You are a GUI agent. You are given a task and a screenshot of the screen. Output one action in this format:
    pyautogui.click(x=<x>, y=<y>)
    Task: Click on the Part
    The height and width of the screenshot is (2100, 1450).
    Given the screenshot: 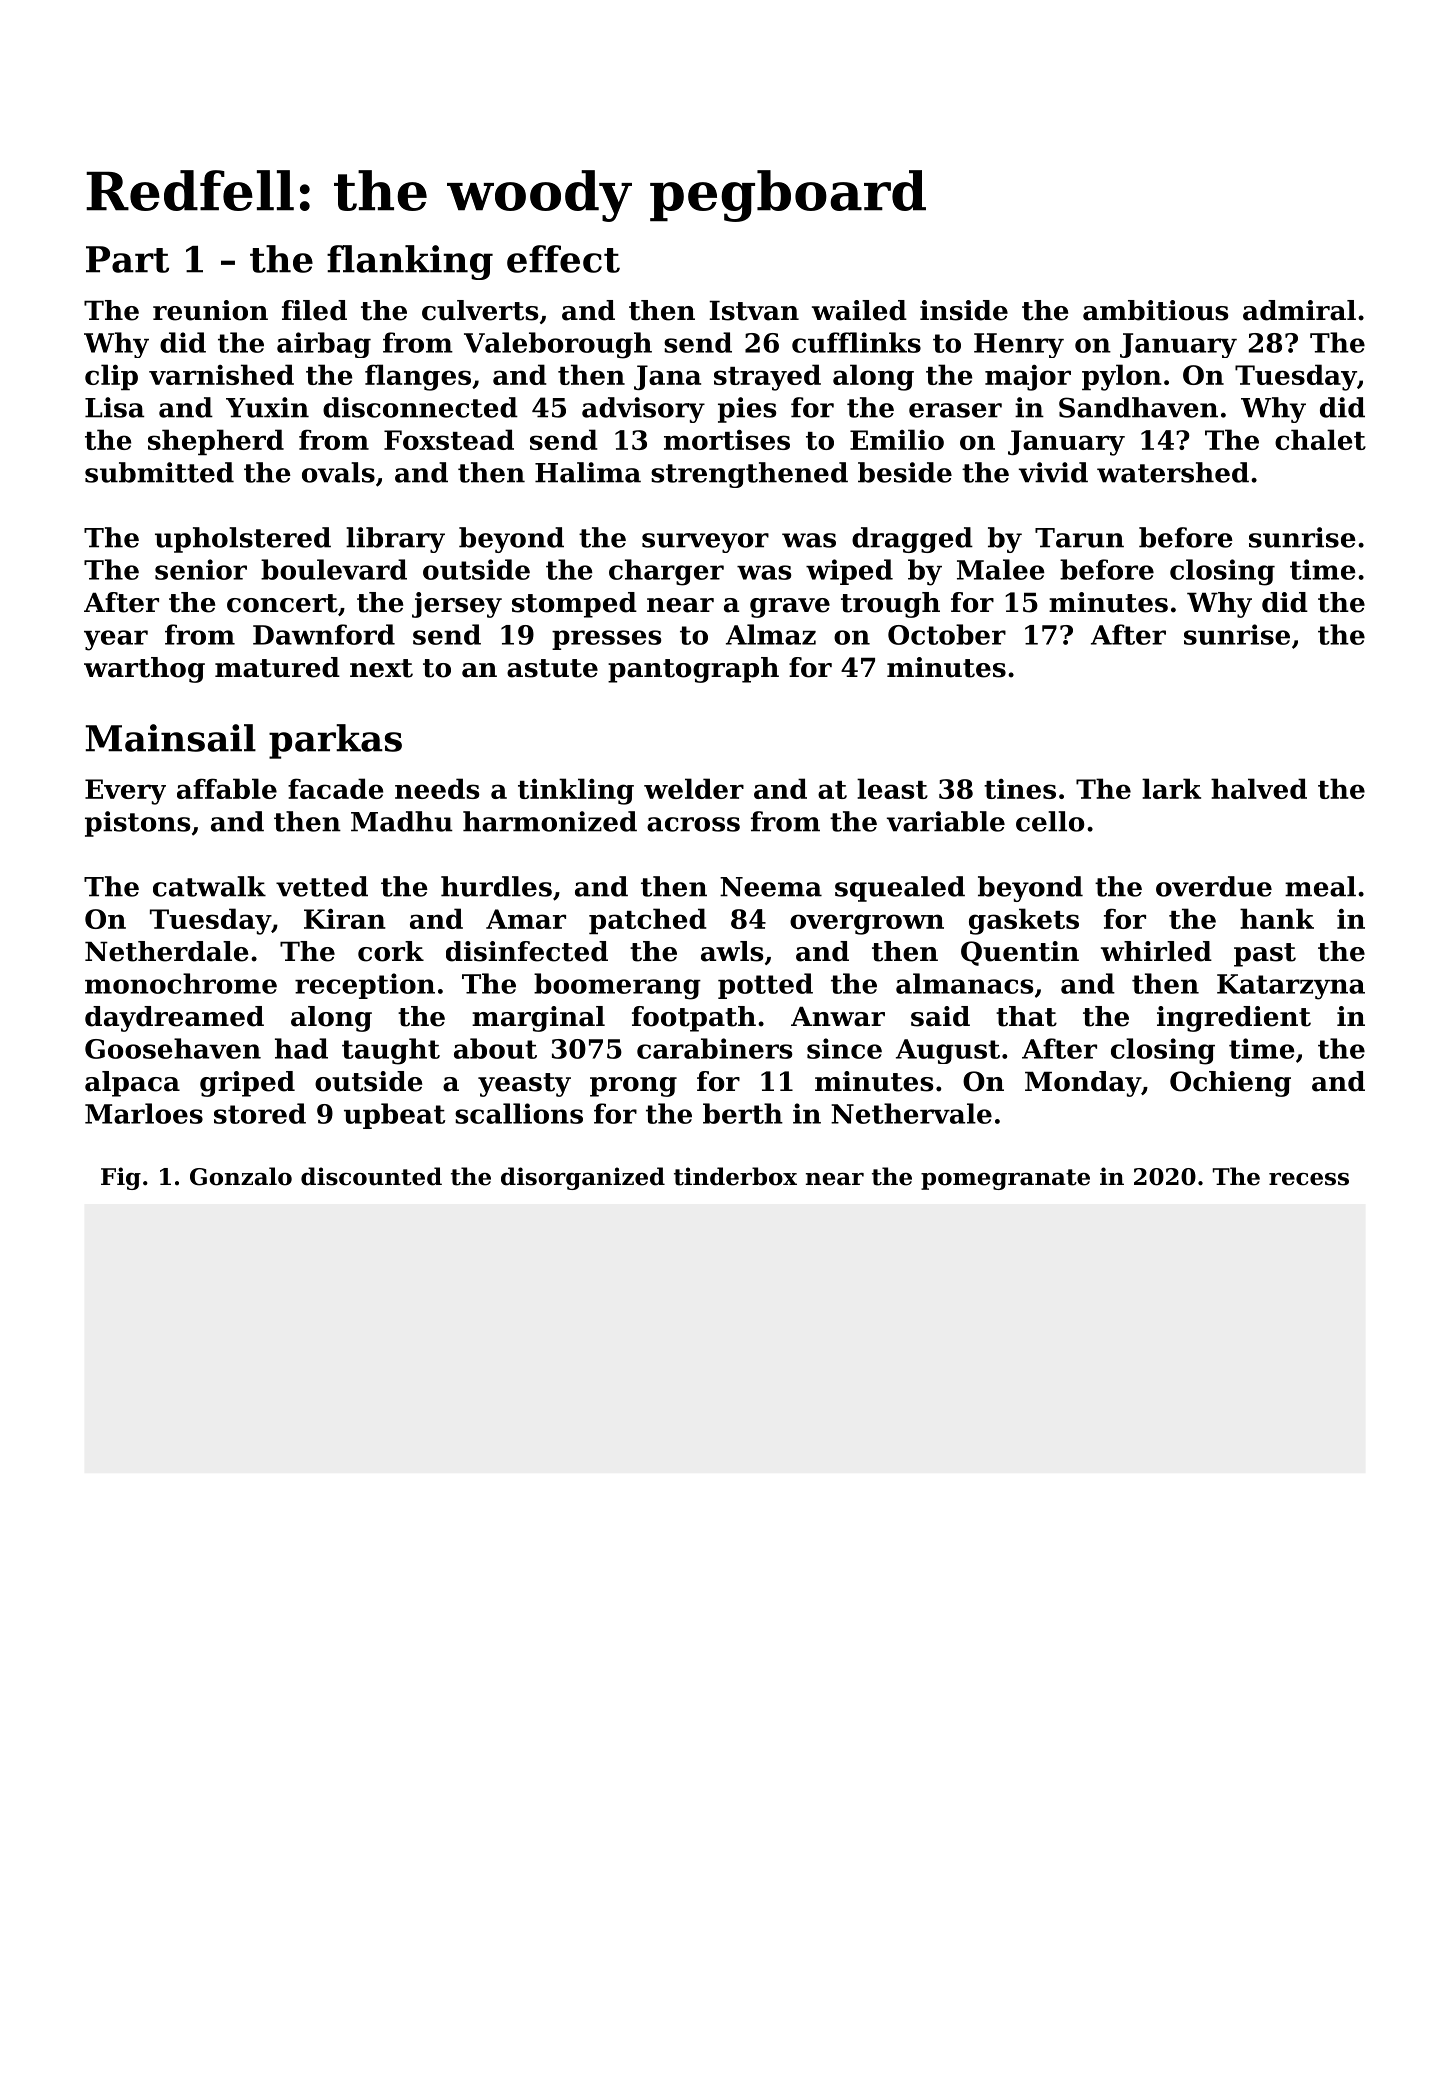 What is the action you would take?
    pyautogui.click(x=127, y=259)
